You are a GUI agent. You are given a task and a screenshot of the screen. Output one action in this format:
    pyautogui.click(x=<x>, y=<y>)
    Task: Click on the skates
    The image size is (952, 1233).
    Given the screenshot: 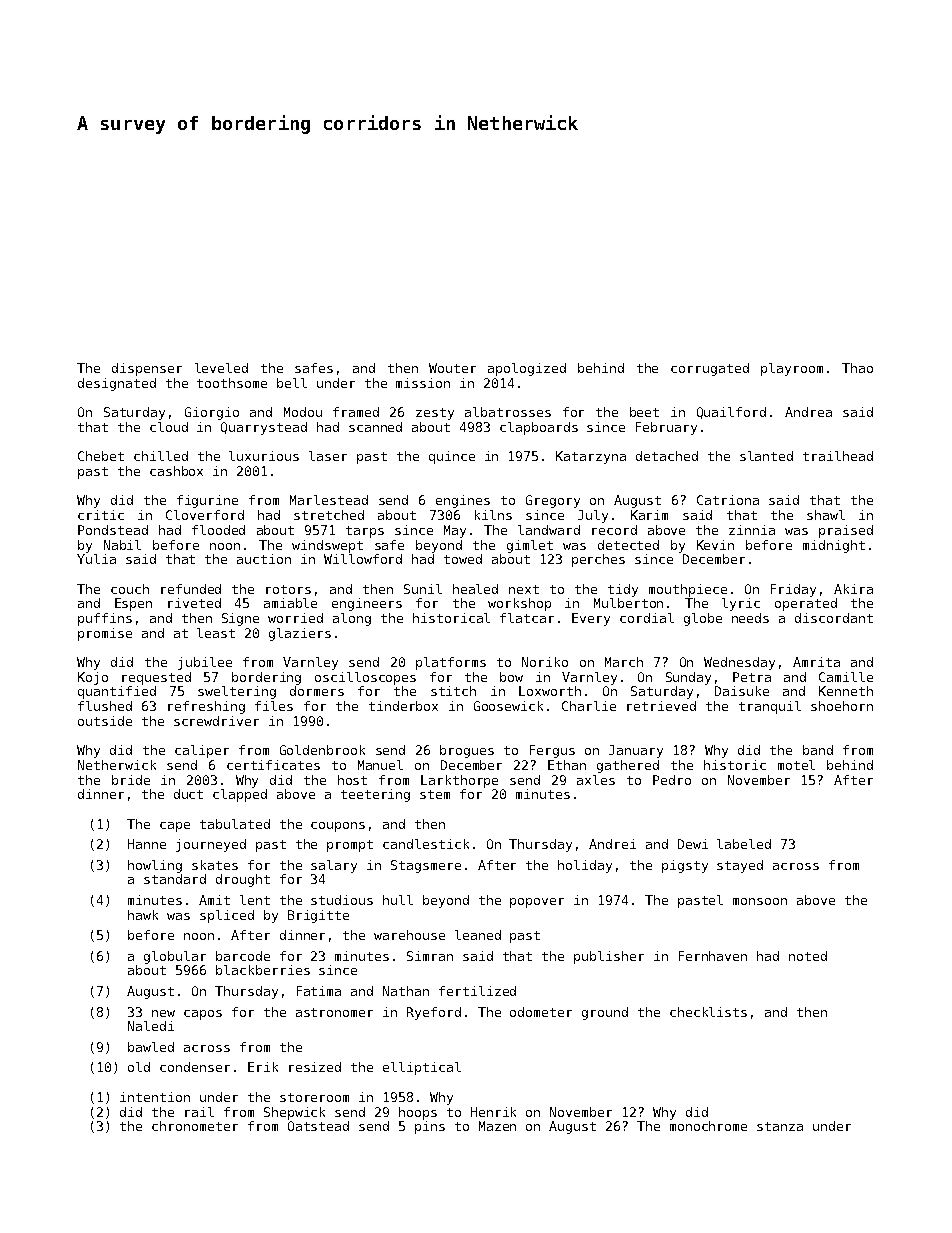 What is the action you would take?
    pyautogui.click(x=215, y=865)
